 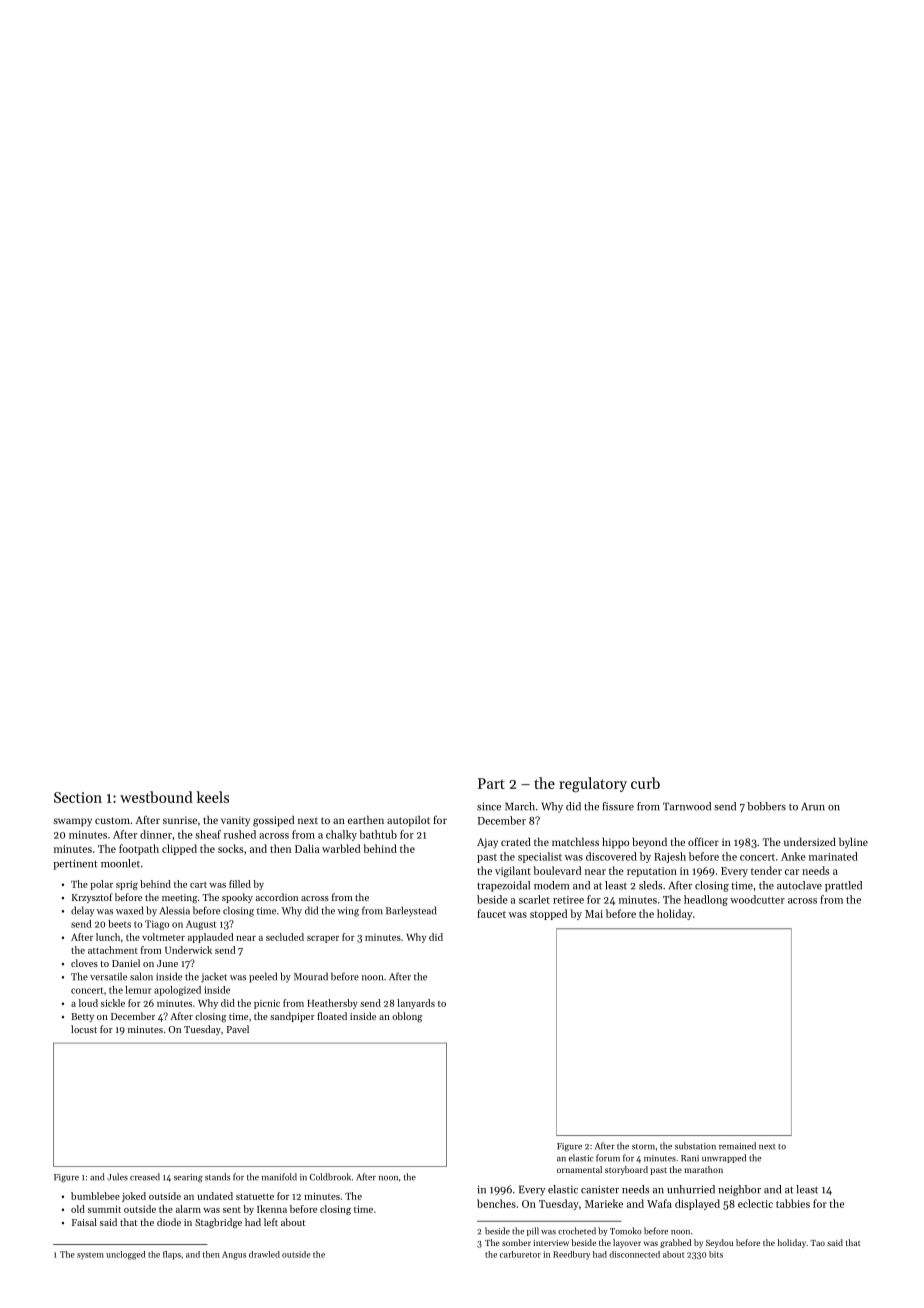 What do you see at coordinates (234, 1255) in the screenshot?
I see `Angus` at bounding box center [234, 1255].
